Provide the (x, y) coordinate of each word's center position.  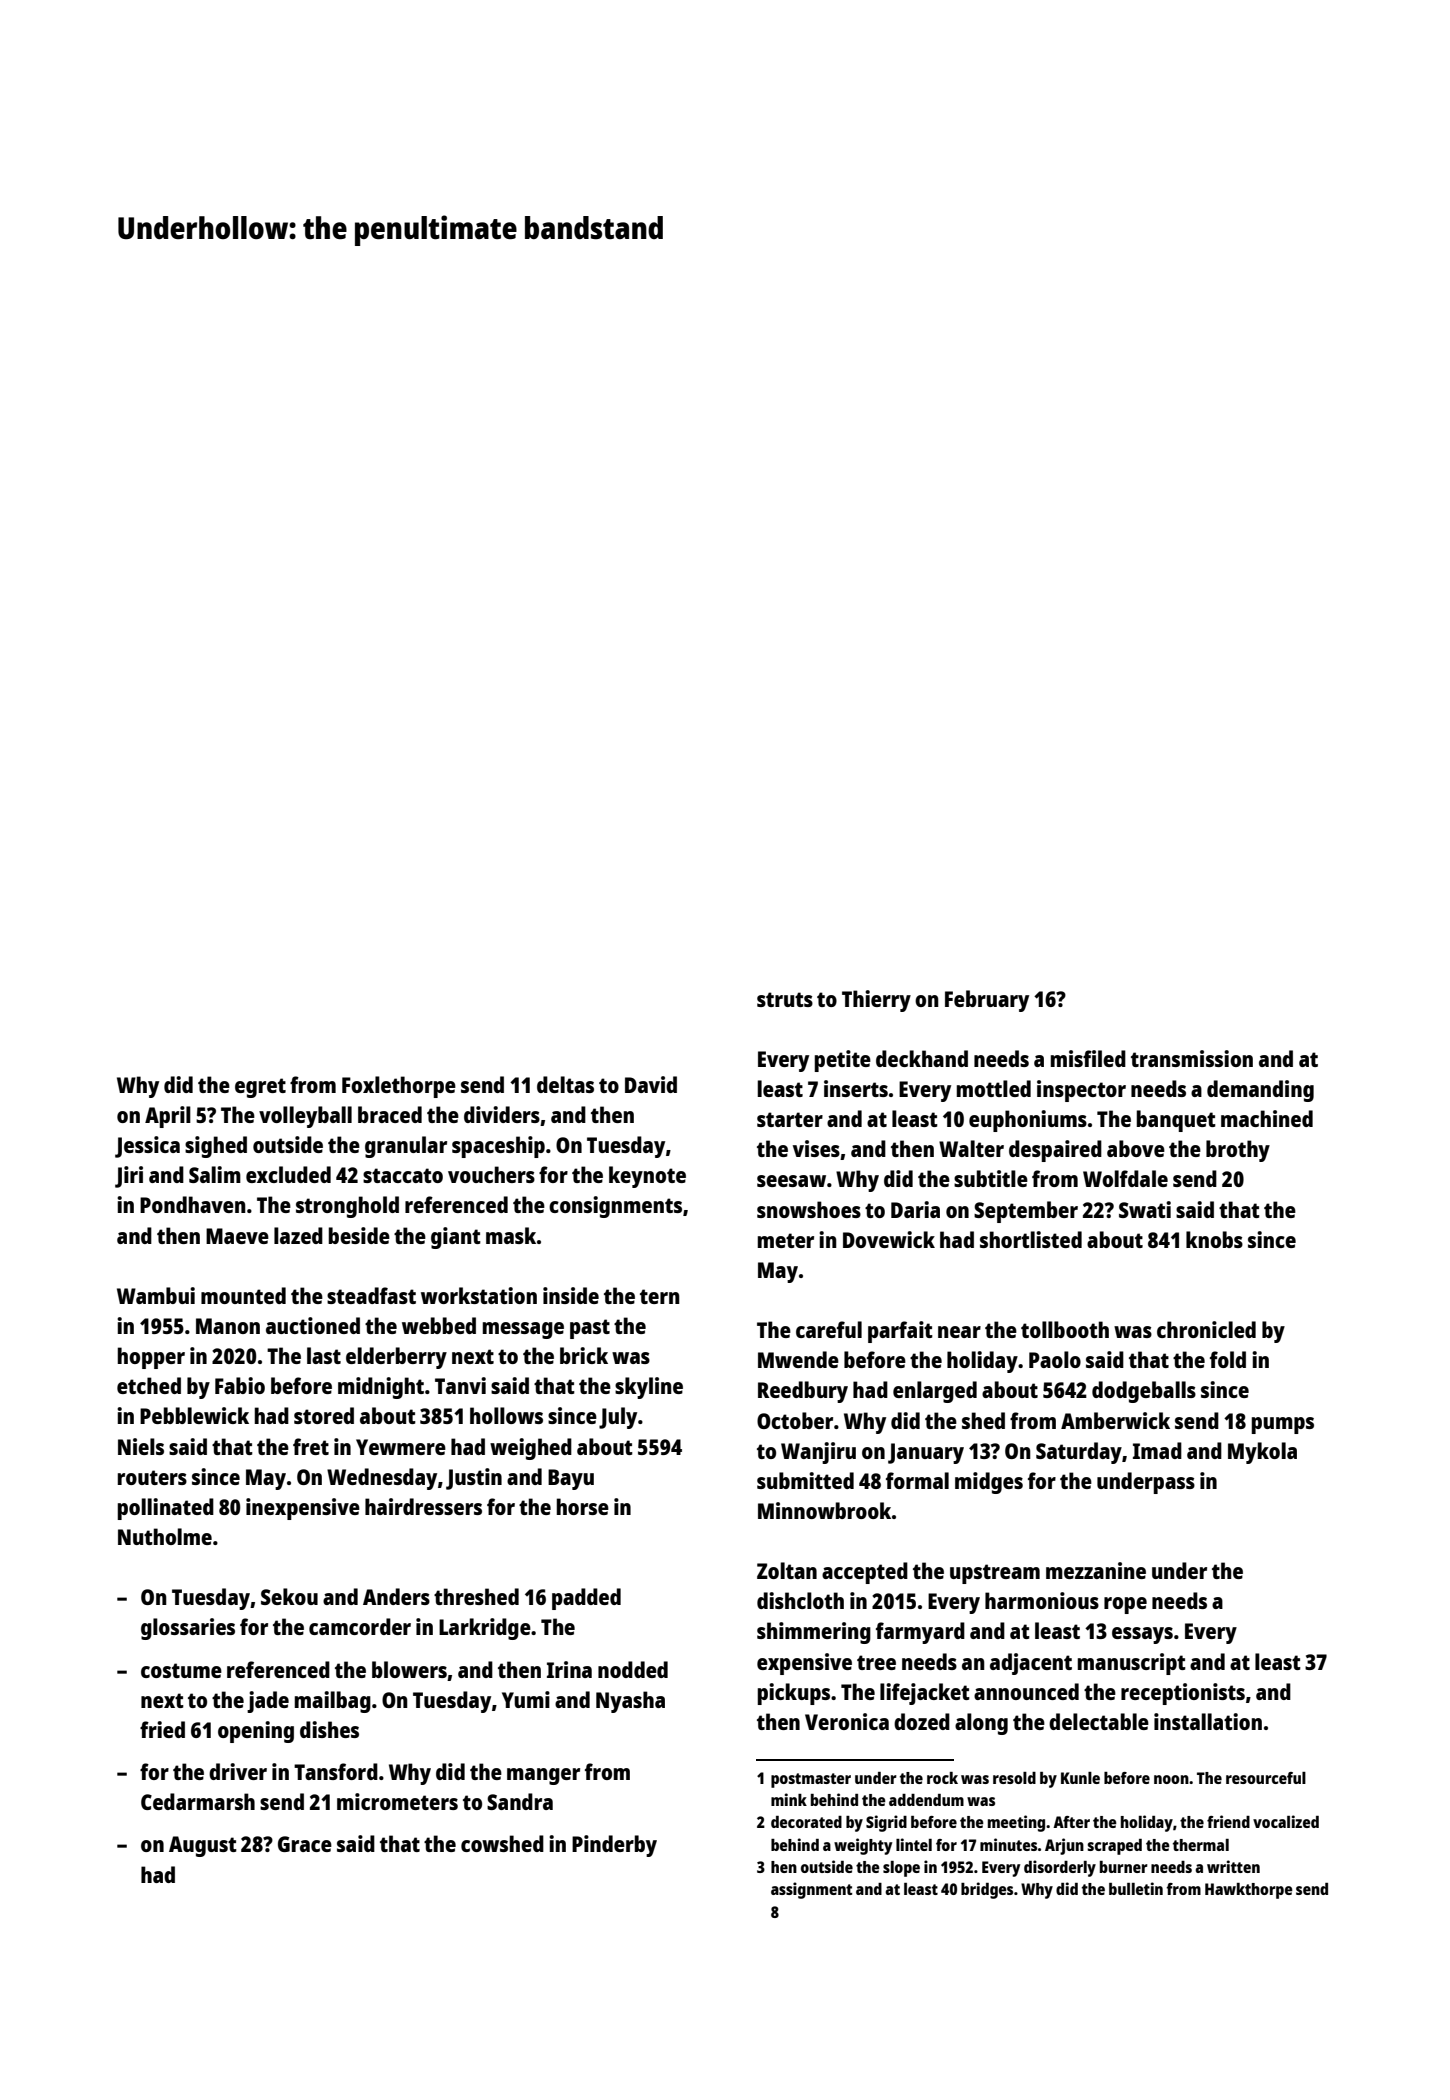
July (618, 1418)
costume (181, 1670)
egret (260, 1088)
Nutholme (165, 1536)
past (590, 1329)
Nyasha (630, 1702)
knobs (1214, 1239)
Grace (305, 1844)
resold (1014, 1778)
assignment (811, 1890)
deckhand (922, 1058)
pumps (1283, 1425)
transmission (1192, 1058)
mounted (243, 1295)
